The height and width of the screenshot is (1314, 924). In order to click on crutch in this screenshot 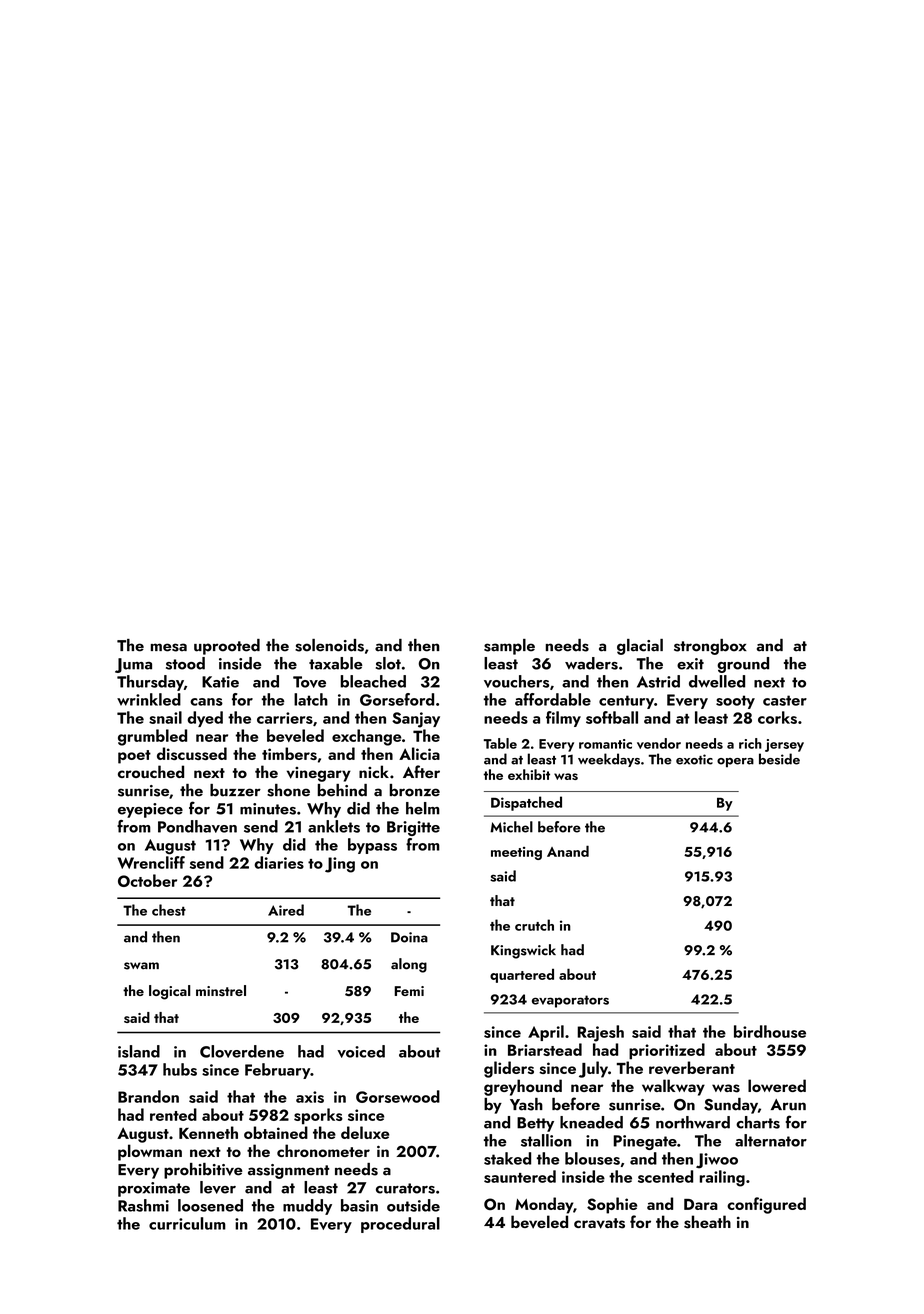, I will do `click(534, 925)`.
